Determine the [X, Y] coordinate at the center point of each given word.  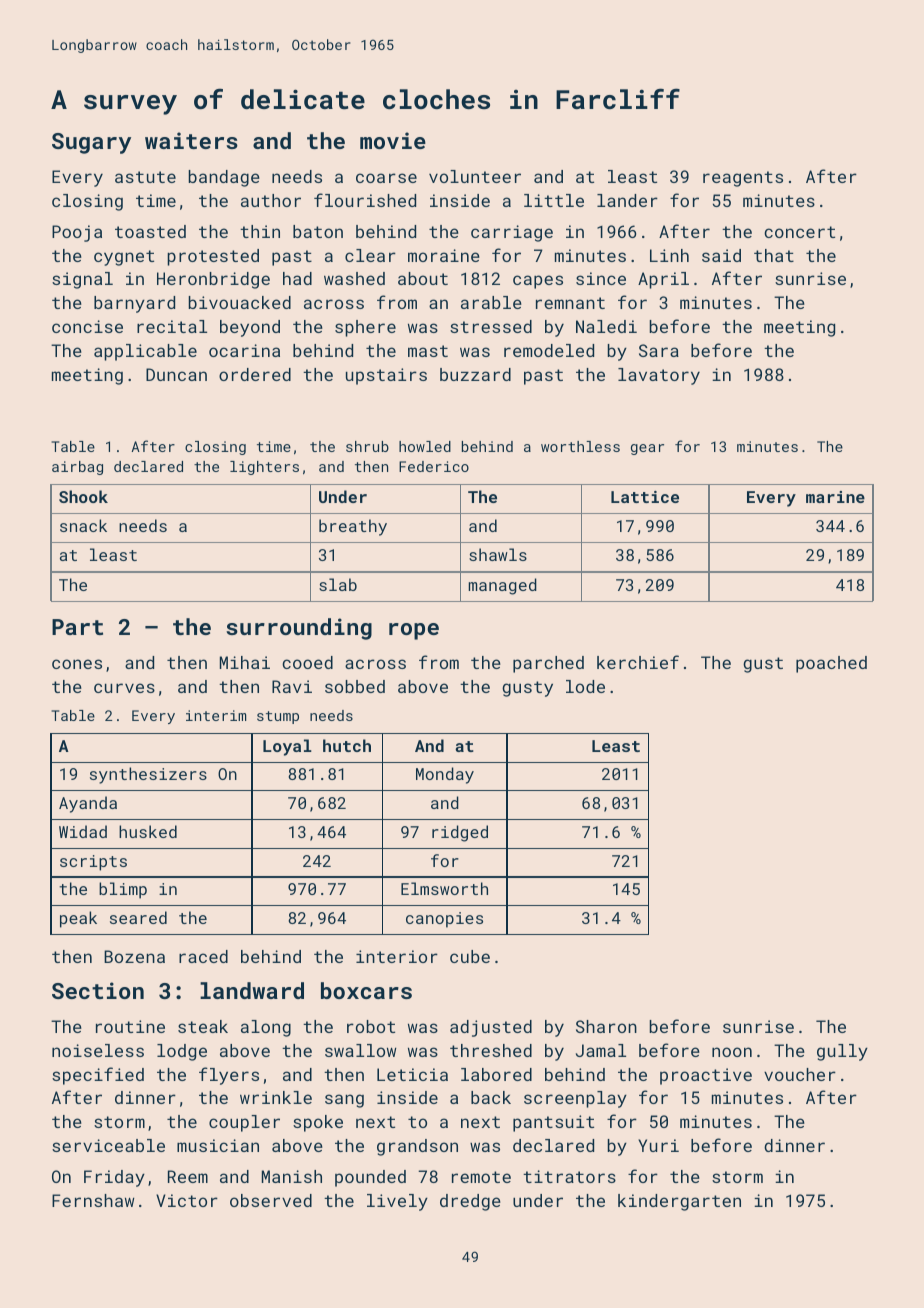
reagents [743, 179]
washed [354, 278]
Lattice [645, 497]
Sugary [91, 143]
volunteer [475, 176]
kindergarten [679, 1202]
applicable [145, 352]
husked [148, 831]
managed [502, 586]
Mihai [245, 662]
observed [271, 1200]
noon [732, 1052]
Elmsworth [444, 888]
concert [799, 232]
